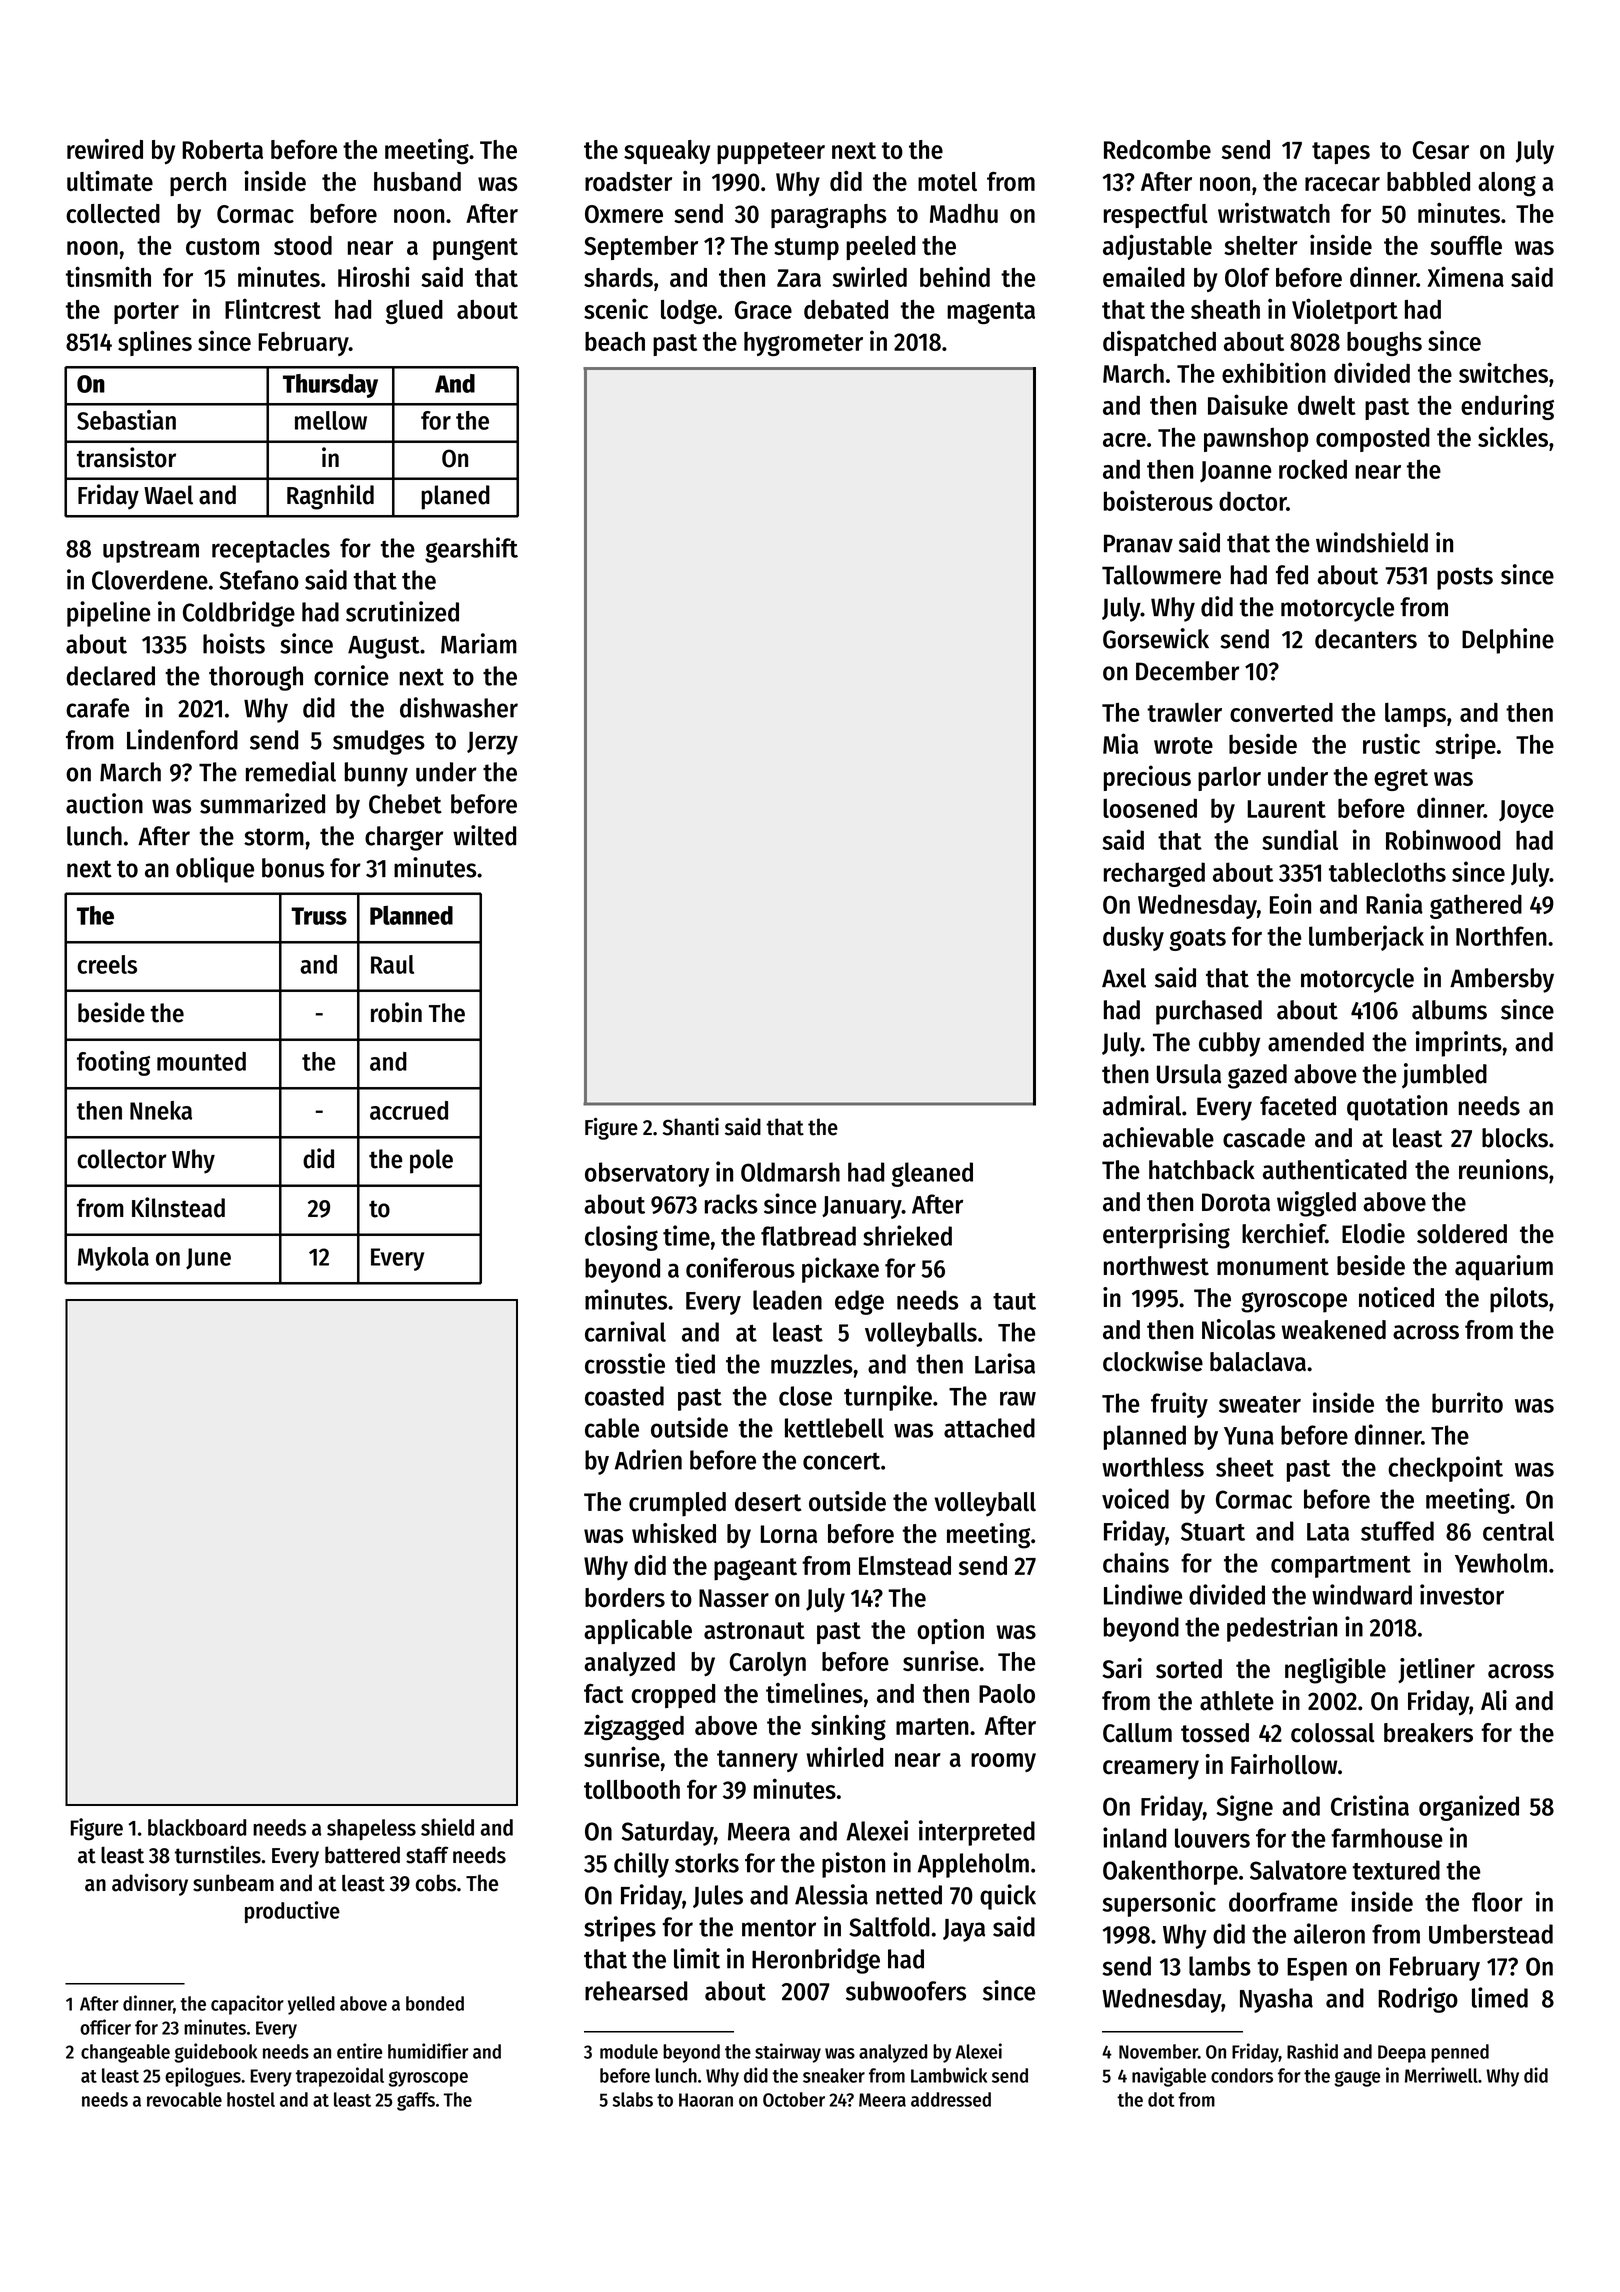 This page has width=1620, height=2292. What do you see at coordinates (435, 2003) in the page?
I see `bonded` at bounding box center [435, 2003].
